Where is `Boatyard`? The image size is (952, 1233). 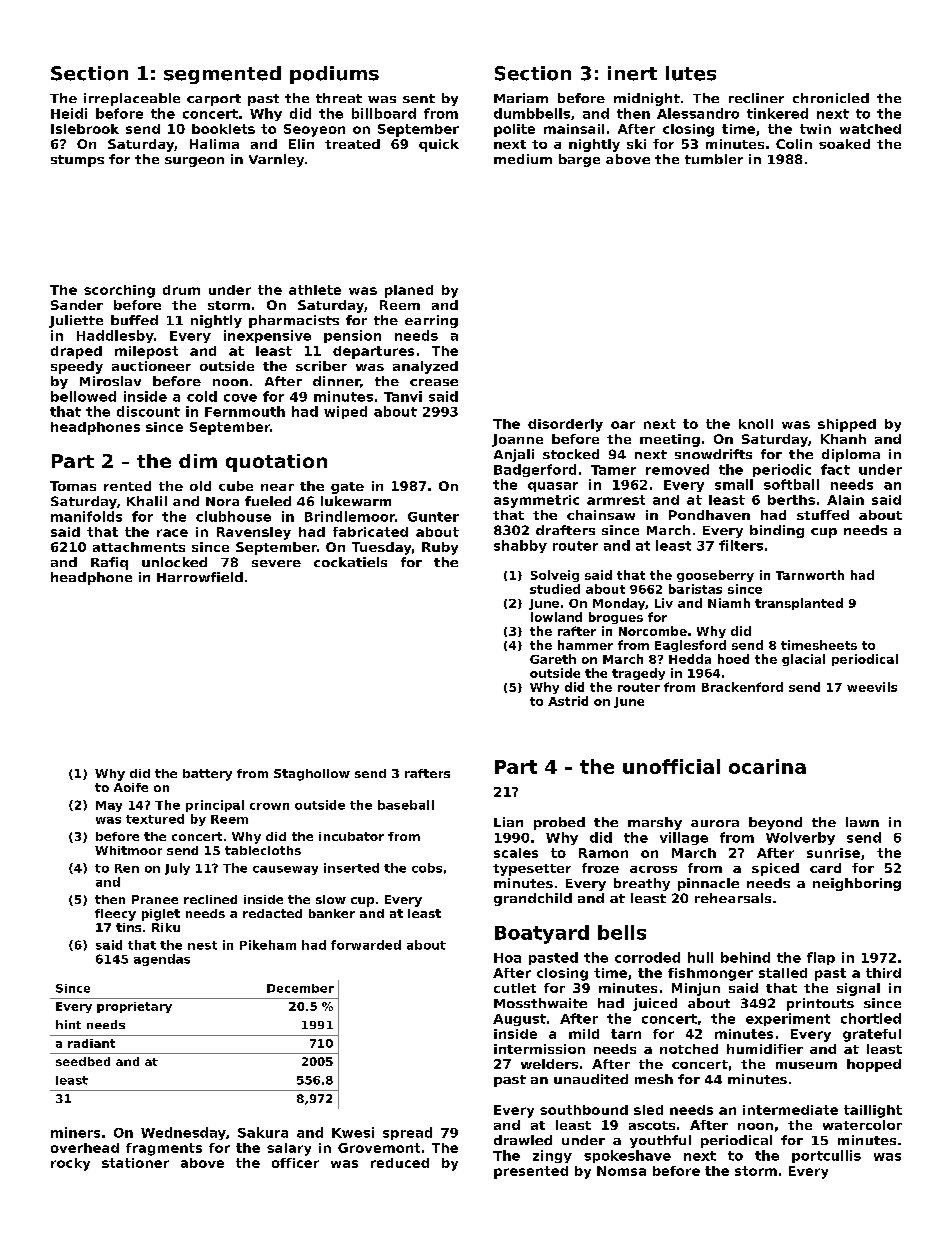
Boatyard is located at coordinates (542, 934).
